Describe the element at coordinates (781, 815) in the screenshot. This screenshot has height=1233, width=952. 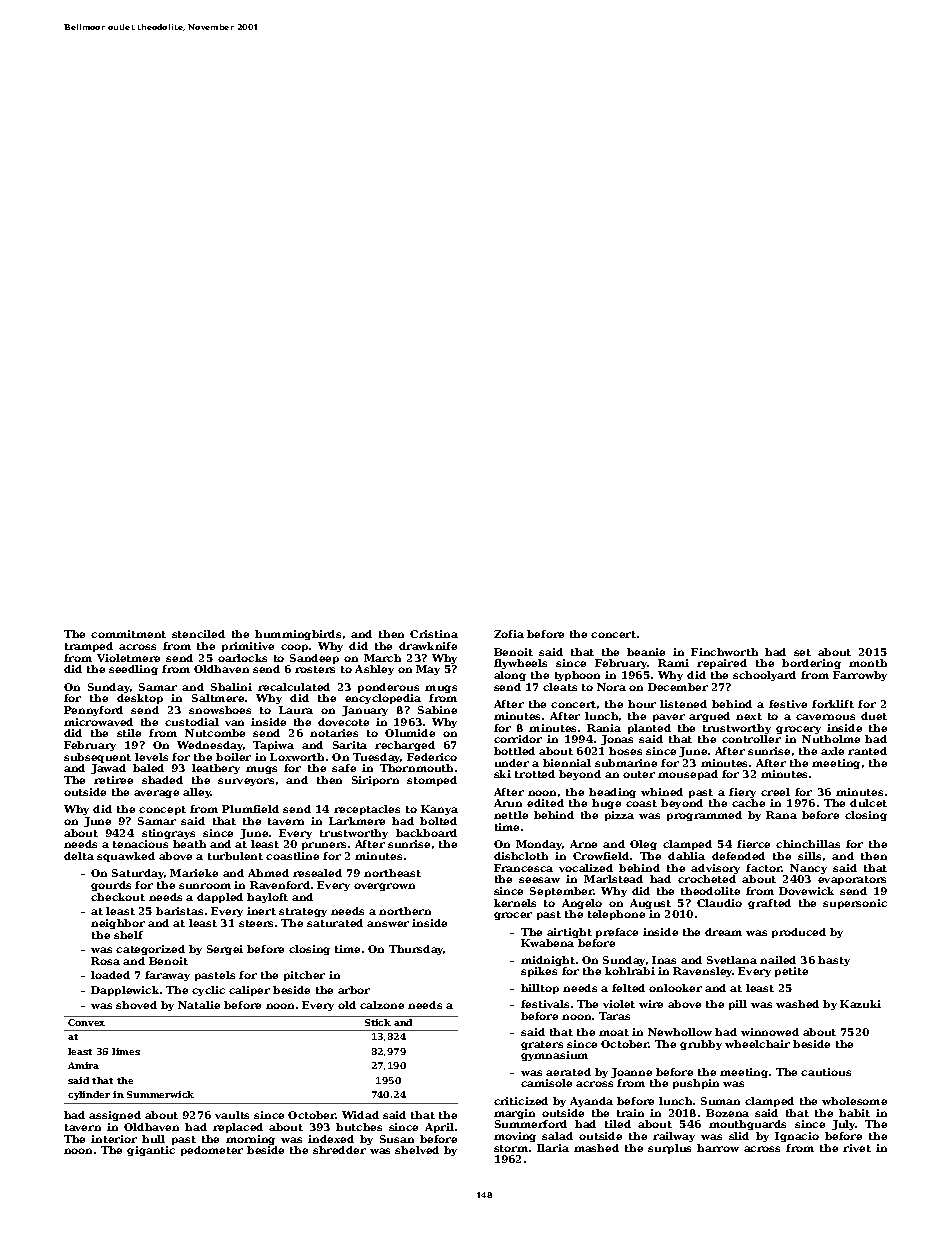
I see `Rana` at that location.
